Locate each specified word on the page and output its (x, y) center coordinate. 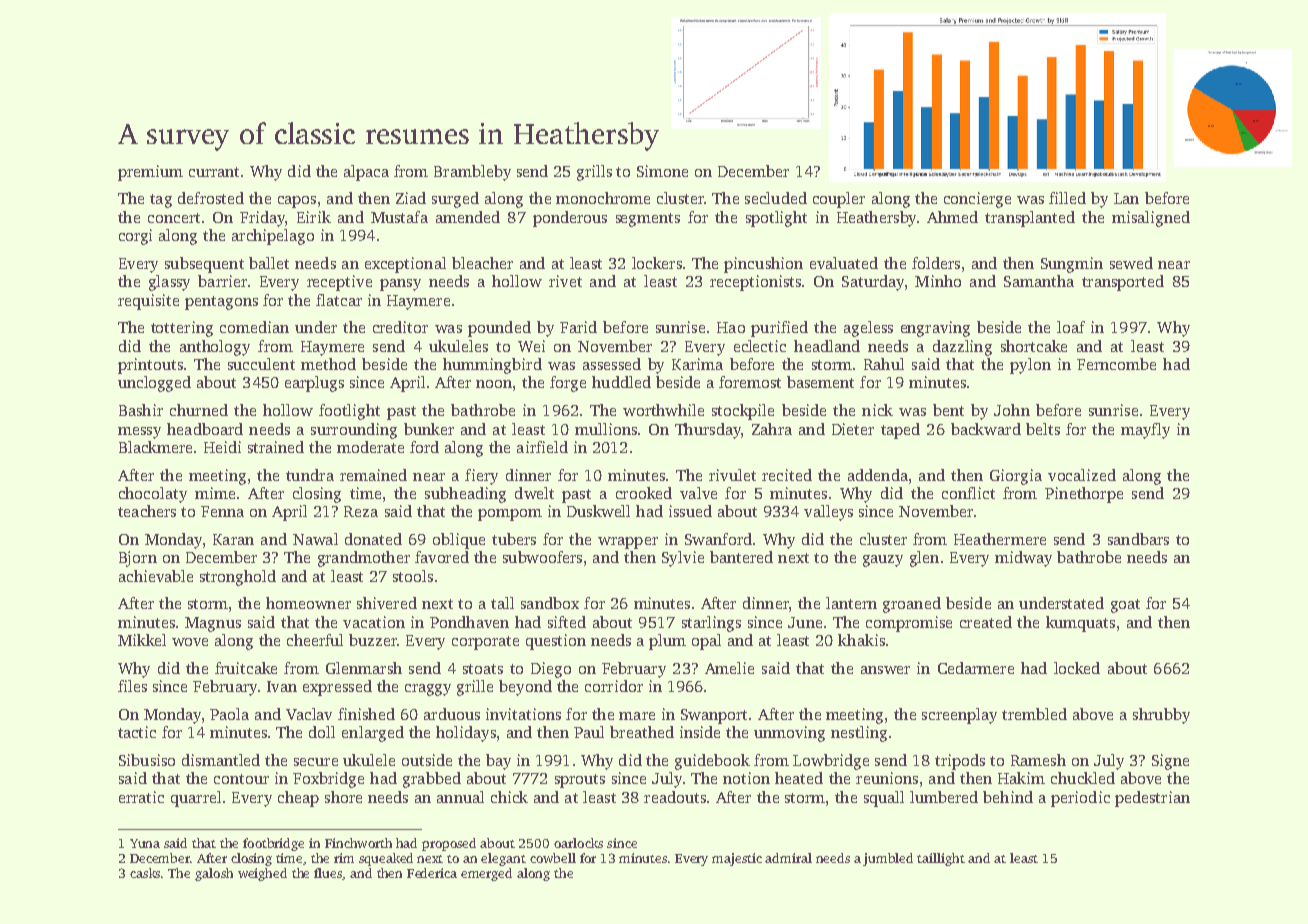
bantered (741, 557)
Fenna (222, 511)
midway (1023, 559)
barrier (222, 281)
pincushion (763, 265)
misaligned (1151, 219)
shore (343, 797)
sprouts (580, 781)
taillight (941, 859)
